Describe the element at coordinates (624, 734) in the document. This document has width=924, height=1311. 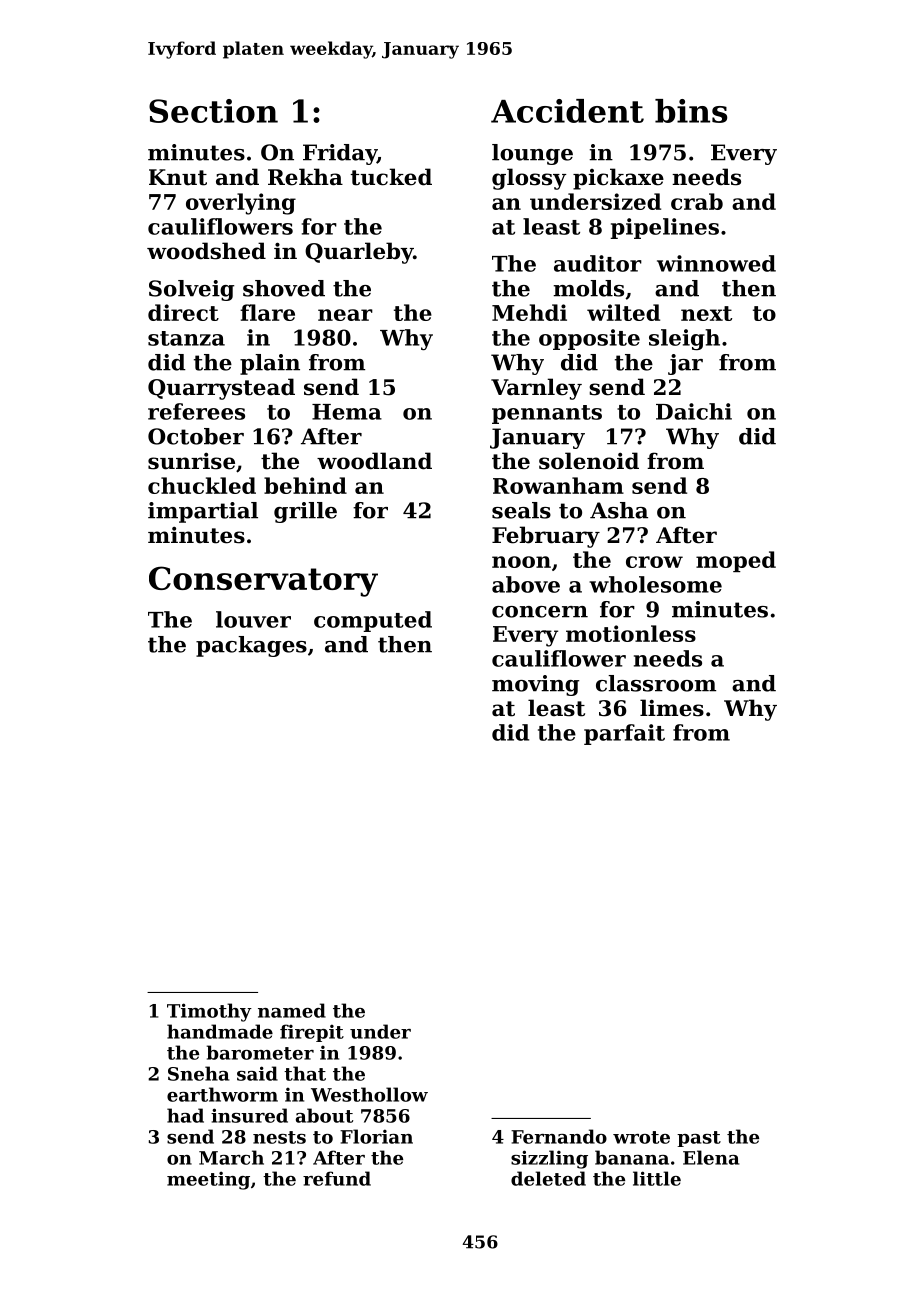
I see `parfait` at that location.
